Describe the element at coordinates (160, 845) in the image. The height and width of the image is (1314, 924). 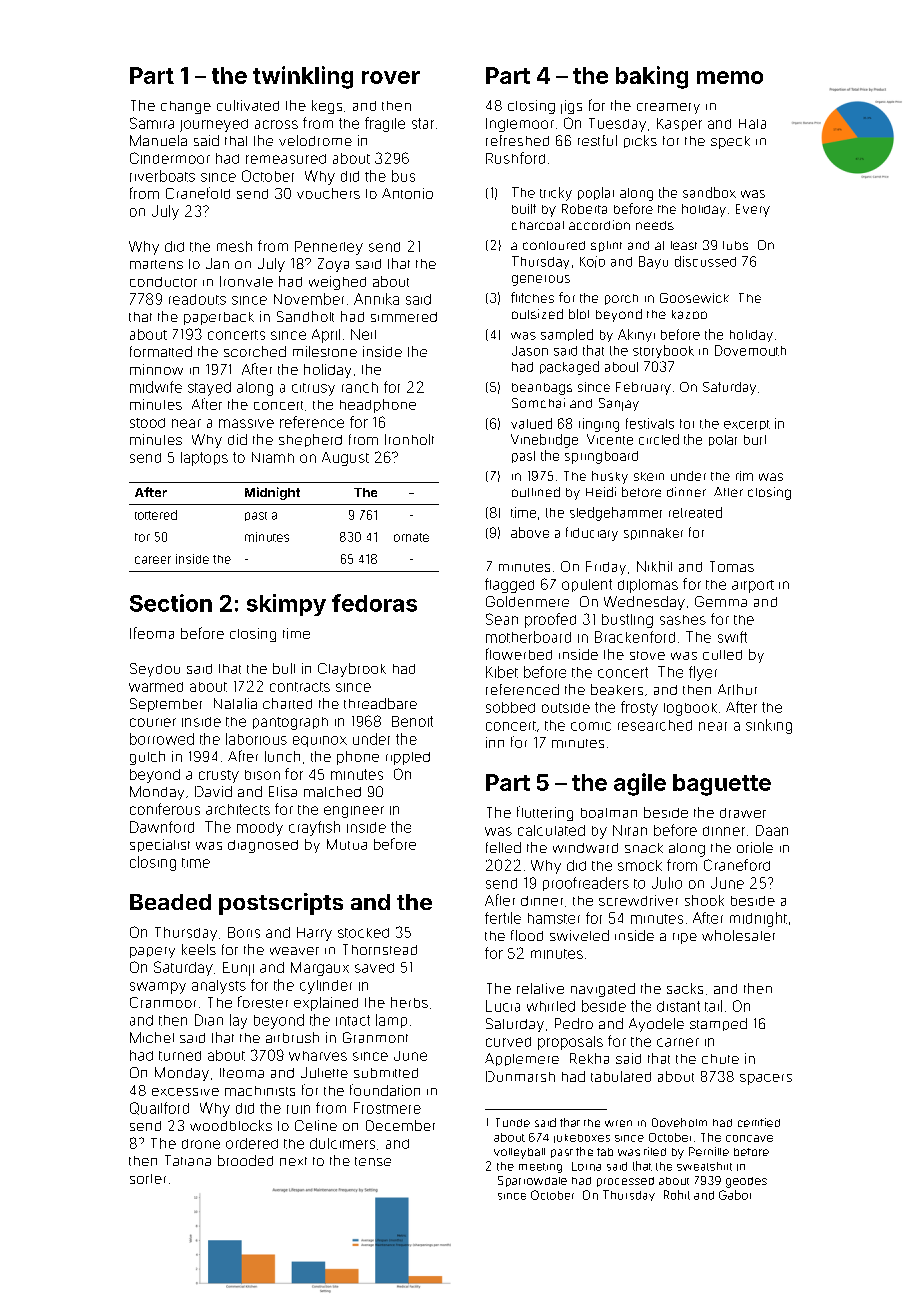
I see `specialist` at that location.
